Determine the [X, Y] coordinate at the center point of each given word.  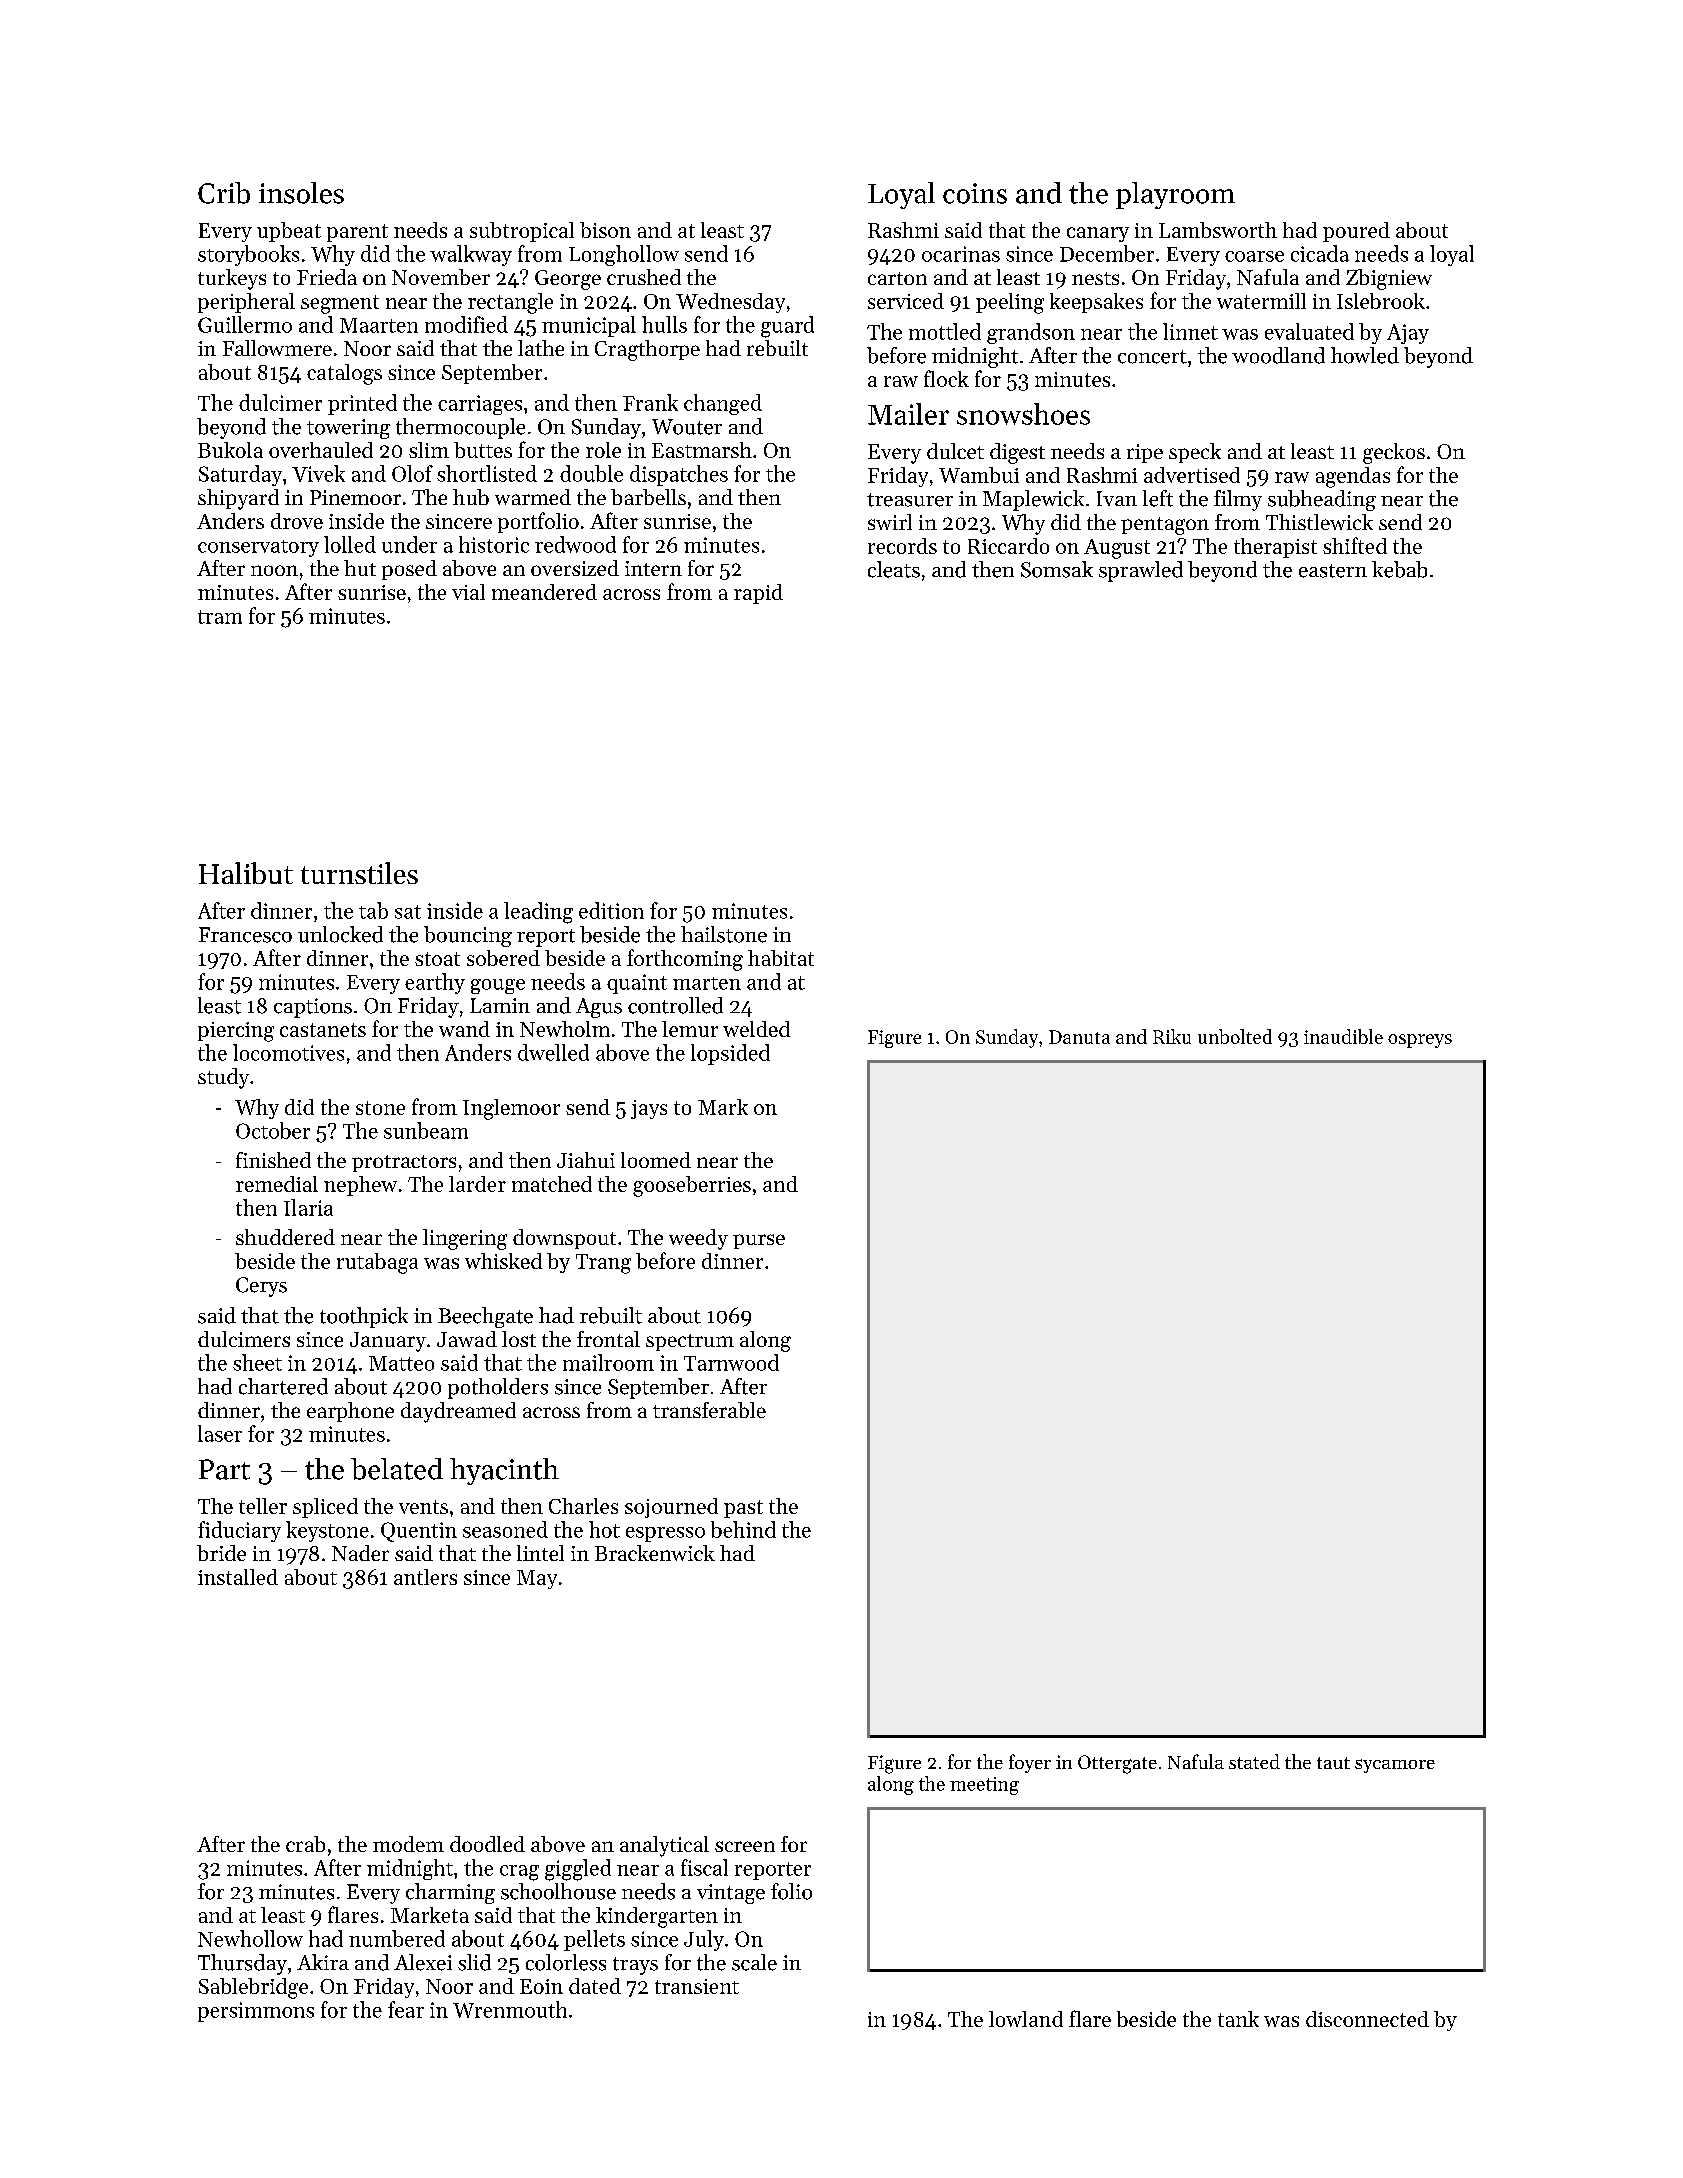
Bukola [230, 450]
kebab [1399, 569]
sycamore [1395, 1766]
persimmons [256, 2012]
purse [759, 1241]
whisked [503, 1261]
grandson [1031, 333]
